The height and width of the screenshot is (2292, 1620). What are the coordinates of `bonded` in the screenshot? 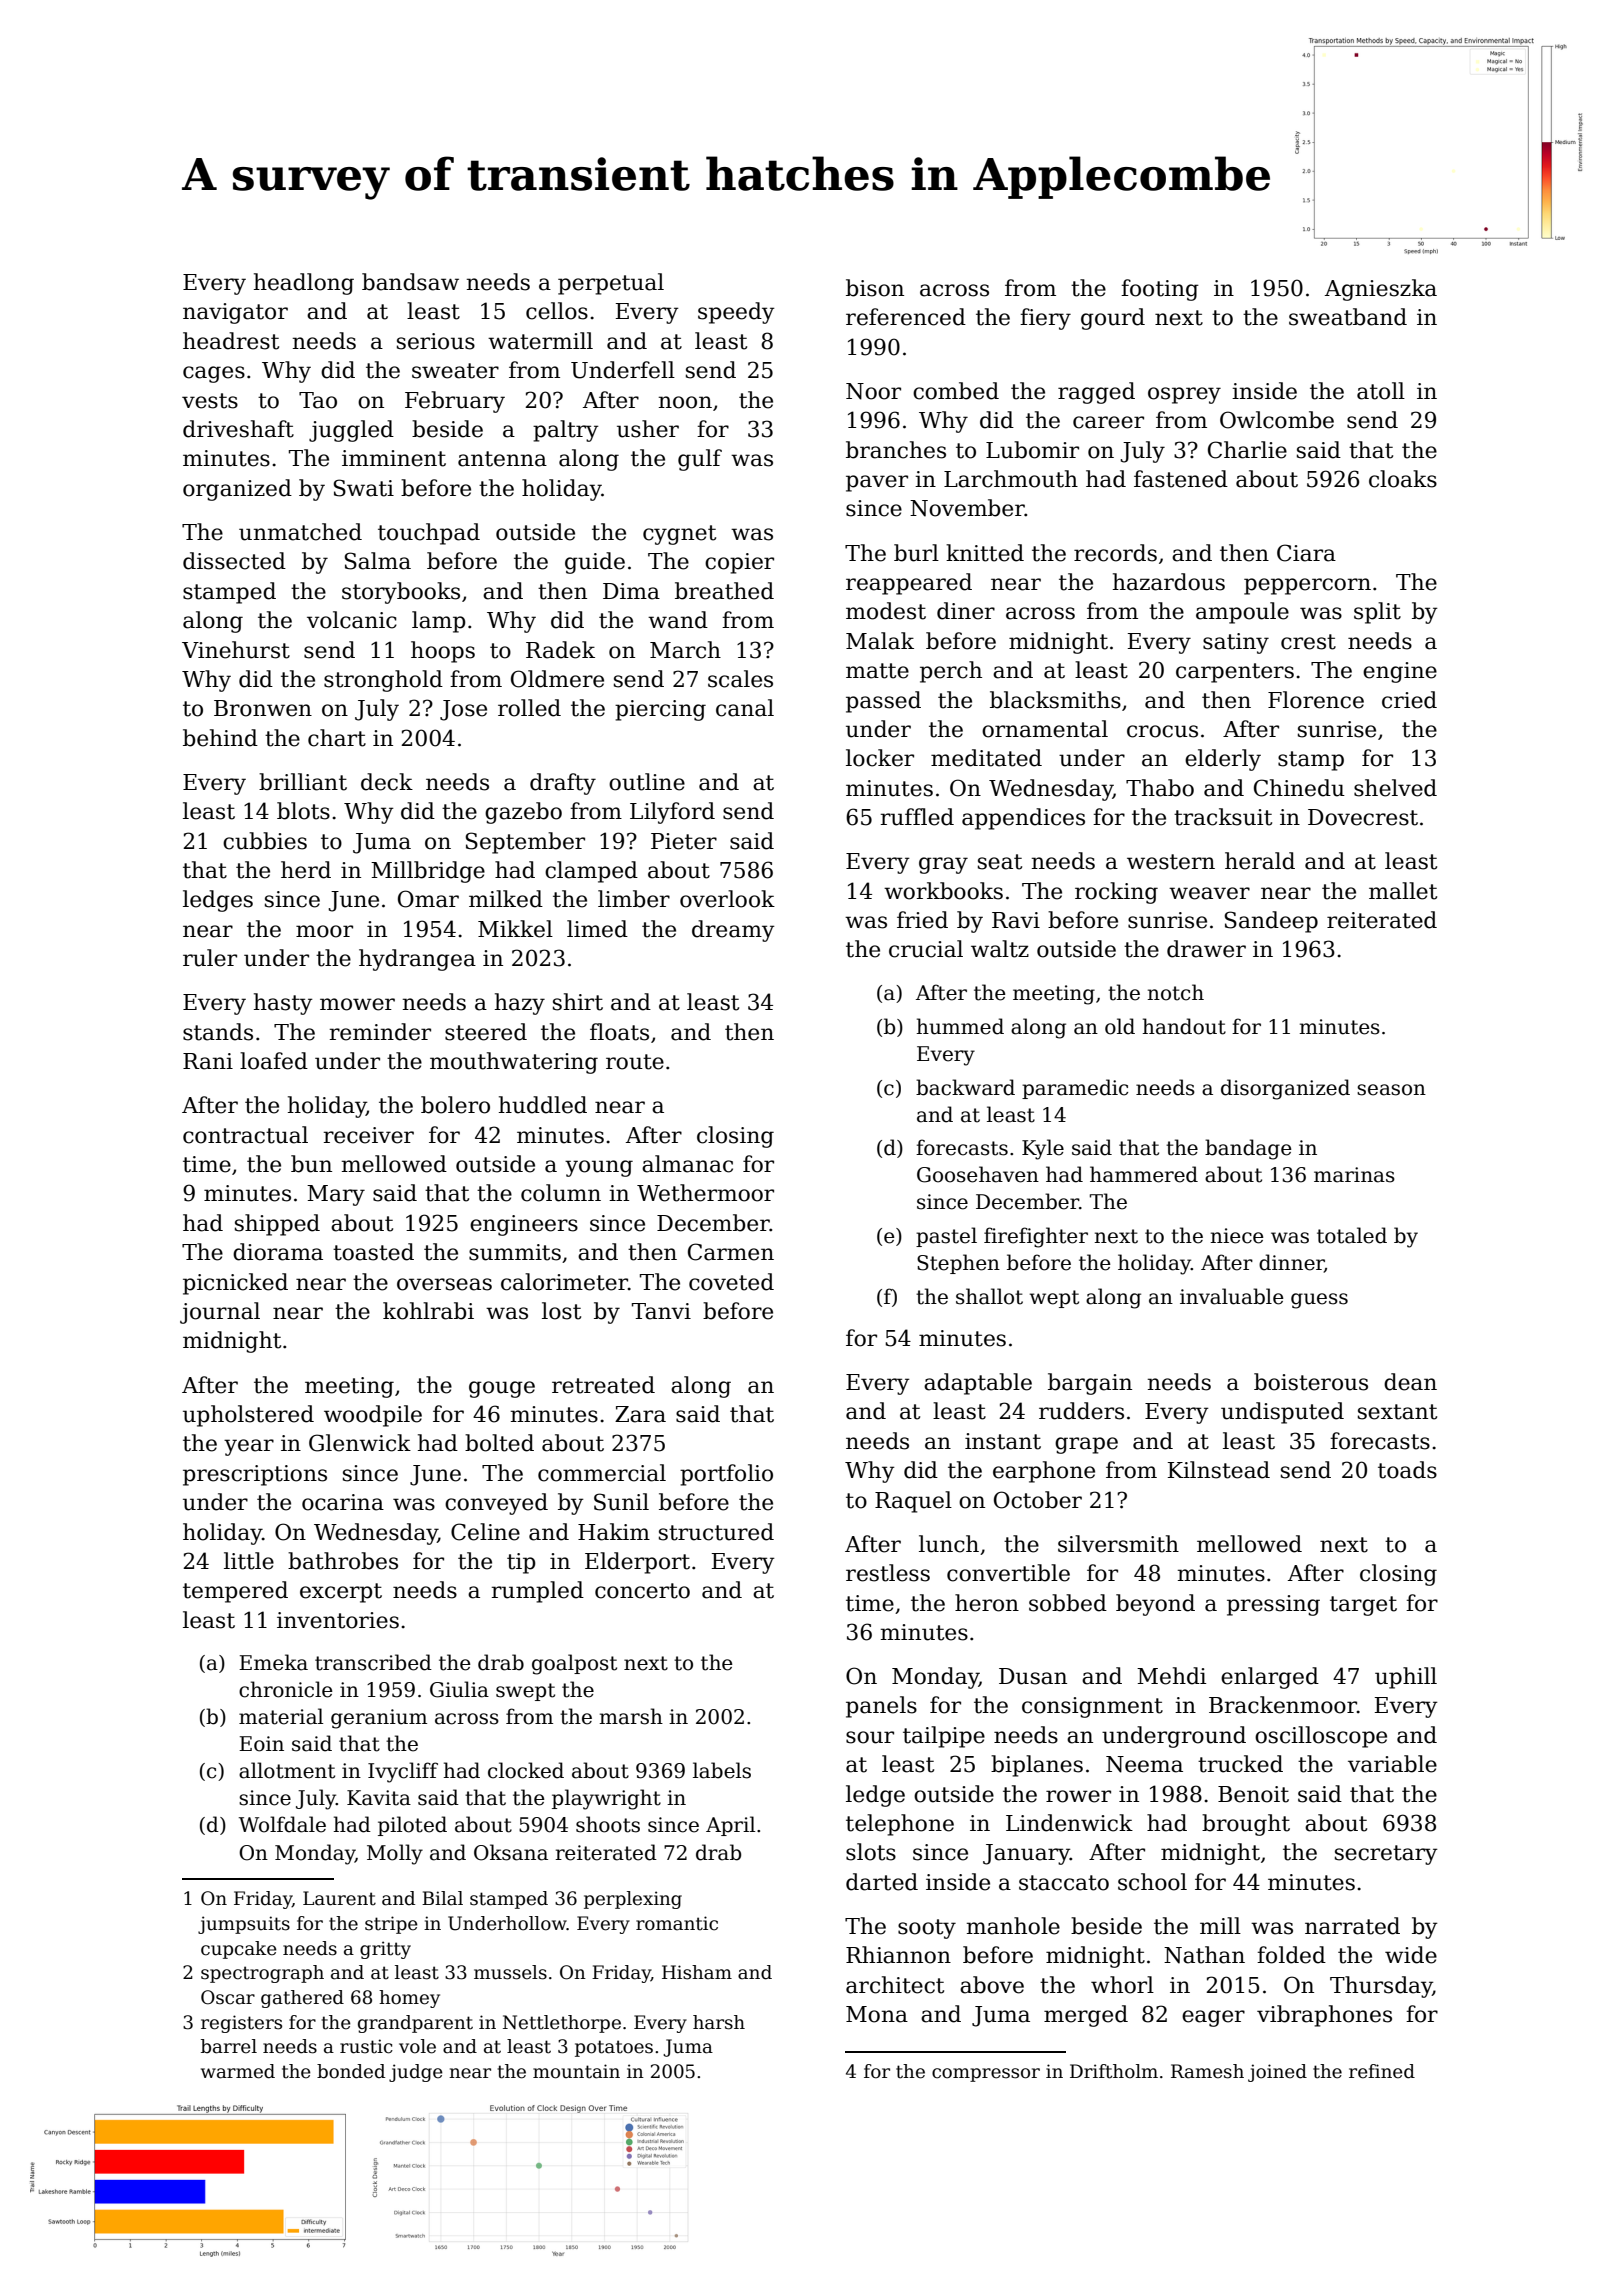 It's located at (351, 2071).
